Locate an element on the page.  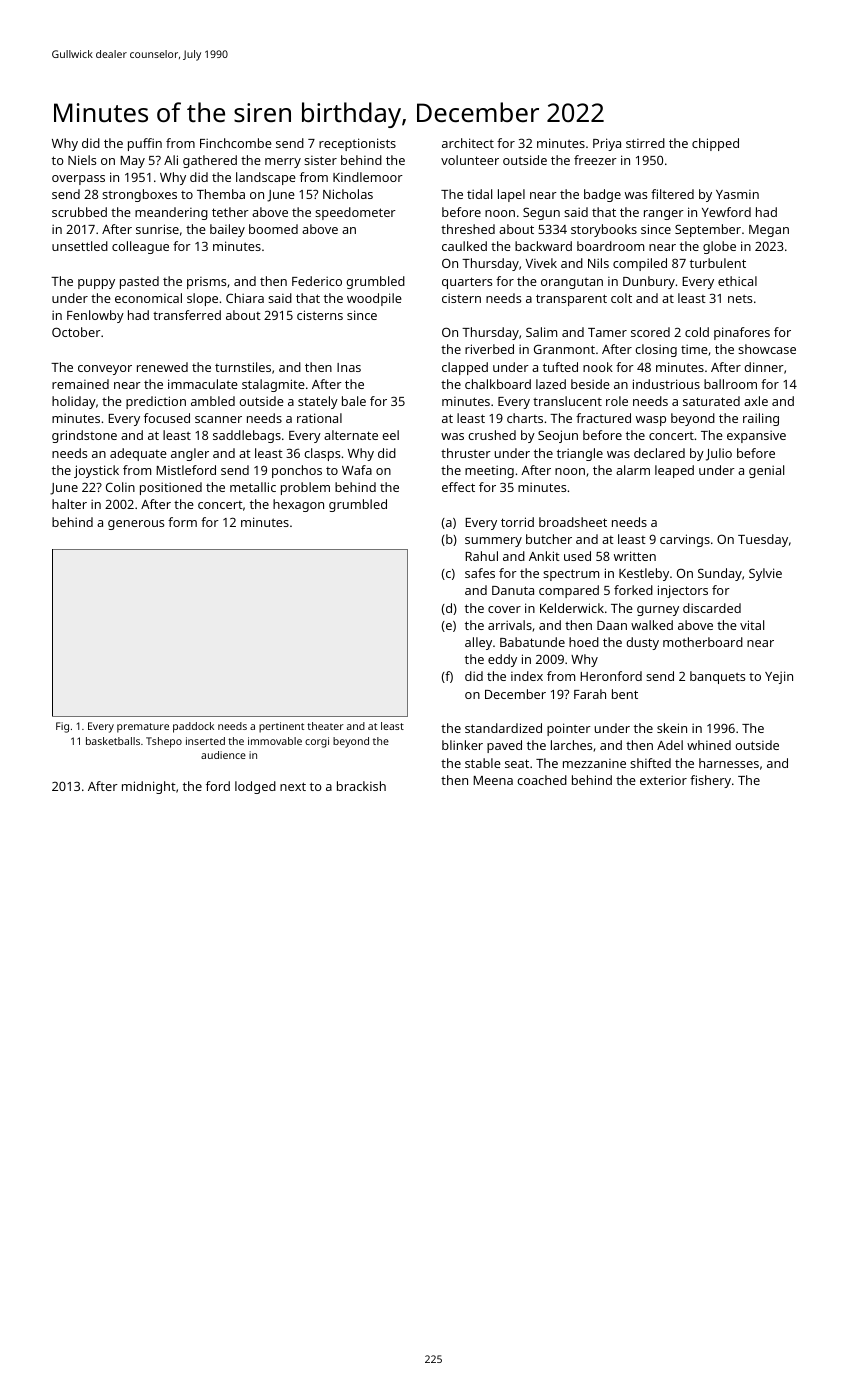
Tuesday is located at coordinates (763, 540).
